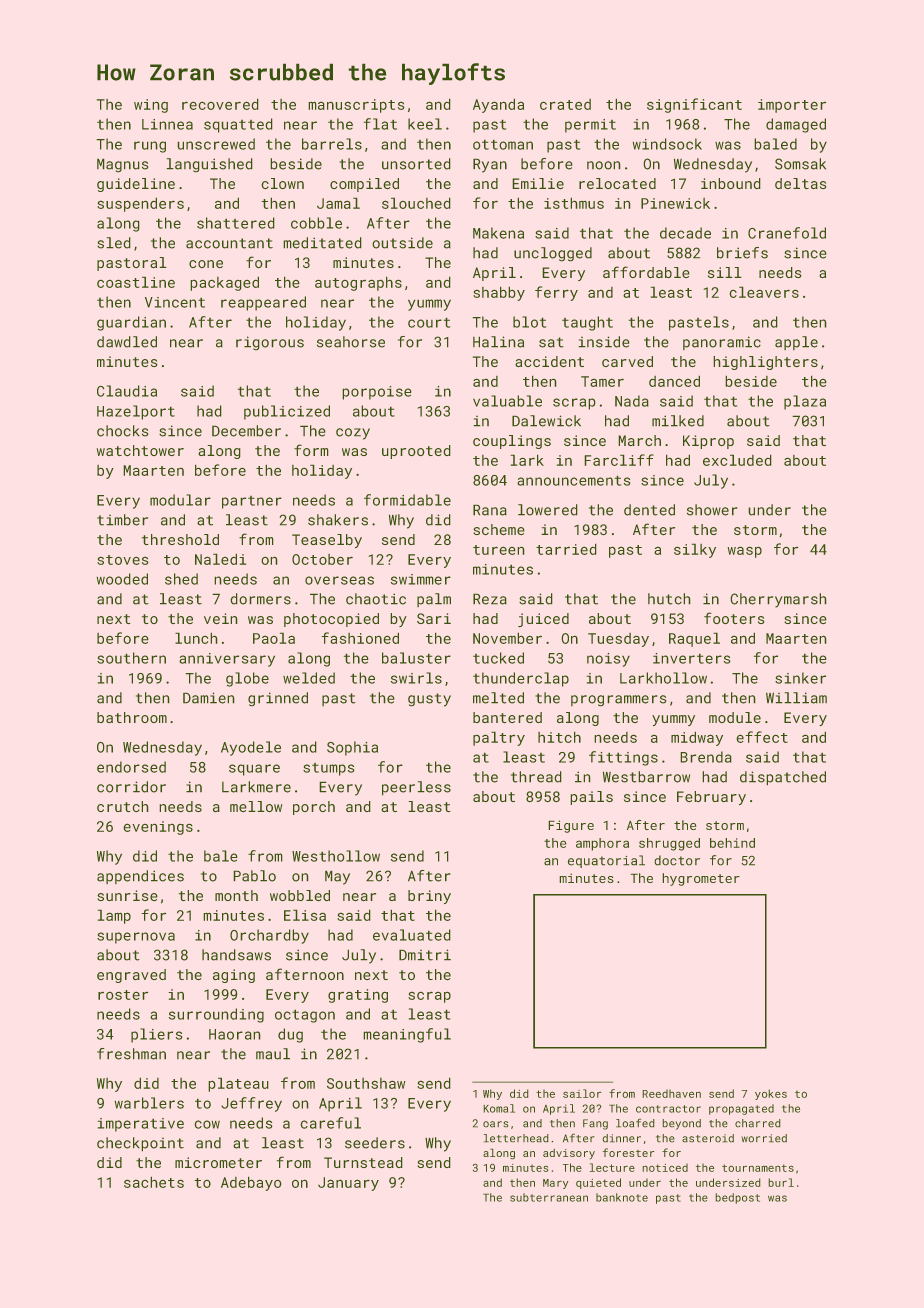  What do you see at coordinates (220, 104) in the screenshot?
I see `recovered` at bounding box center [220, 104].
